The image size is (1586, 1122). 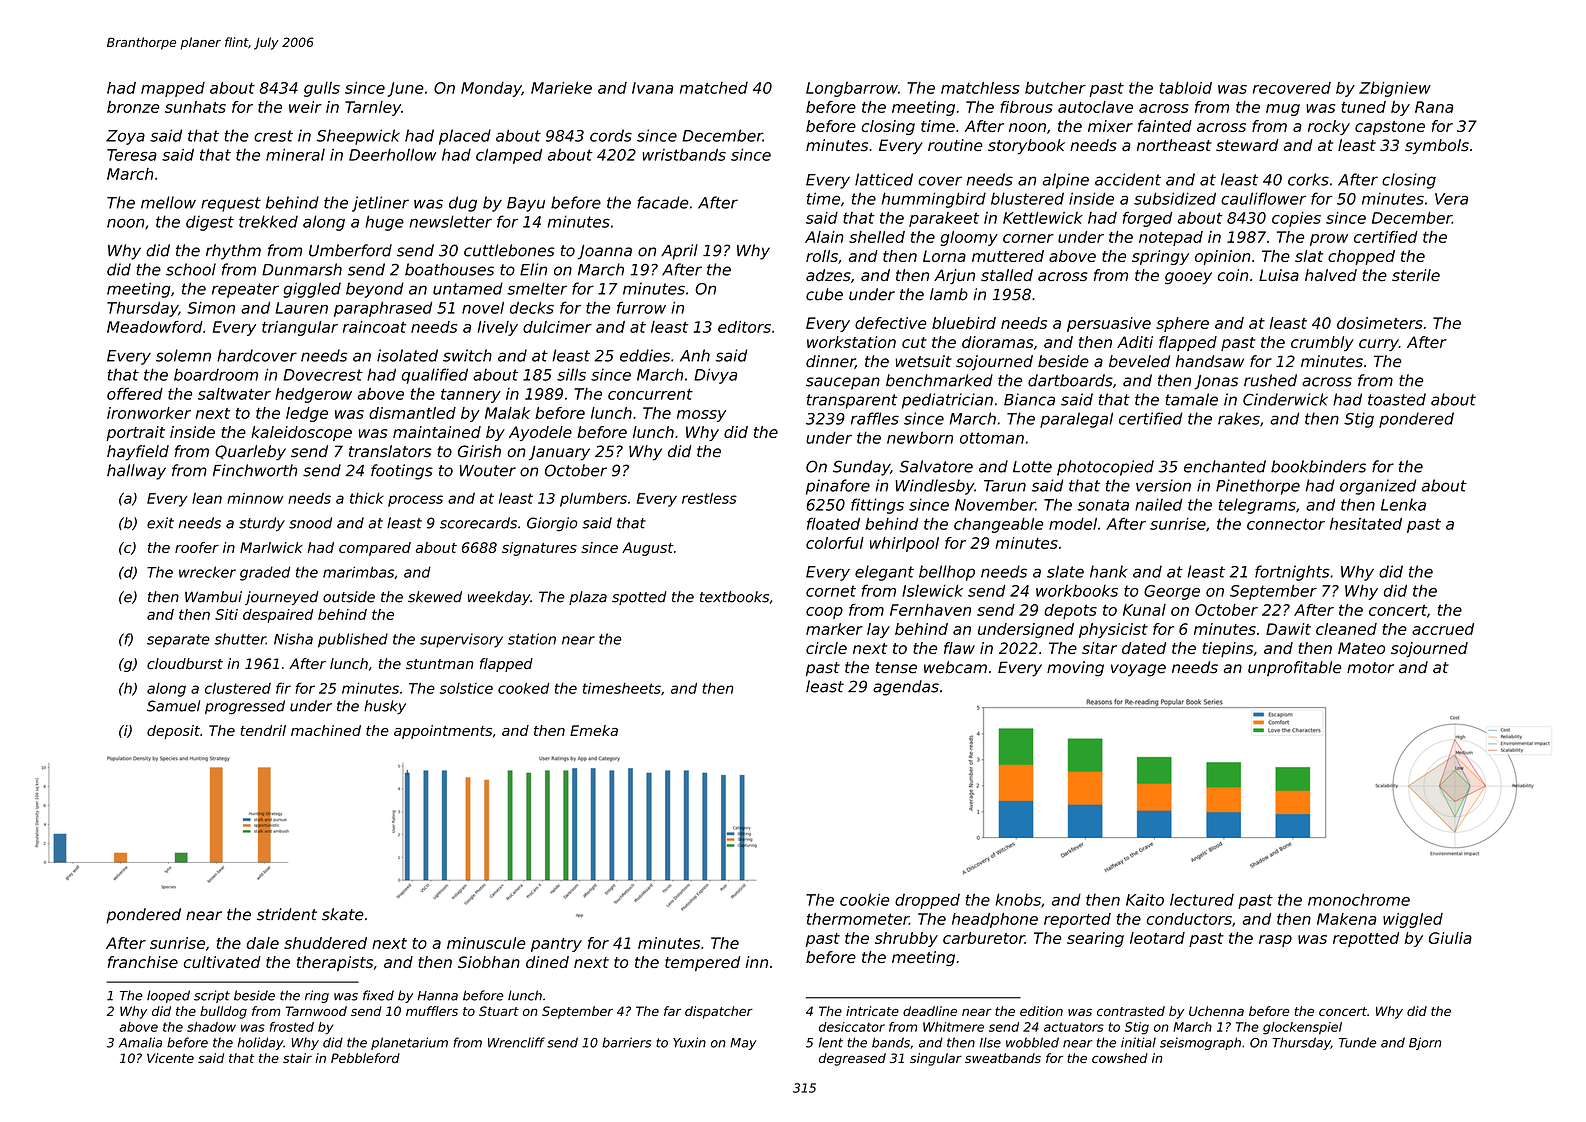 What do you see at coordinates (715, 376) in the screenshot?
I see `Divya` at bounding box center [715, 376].
